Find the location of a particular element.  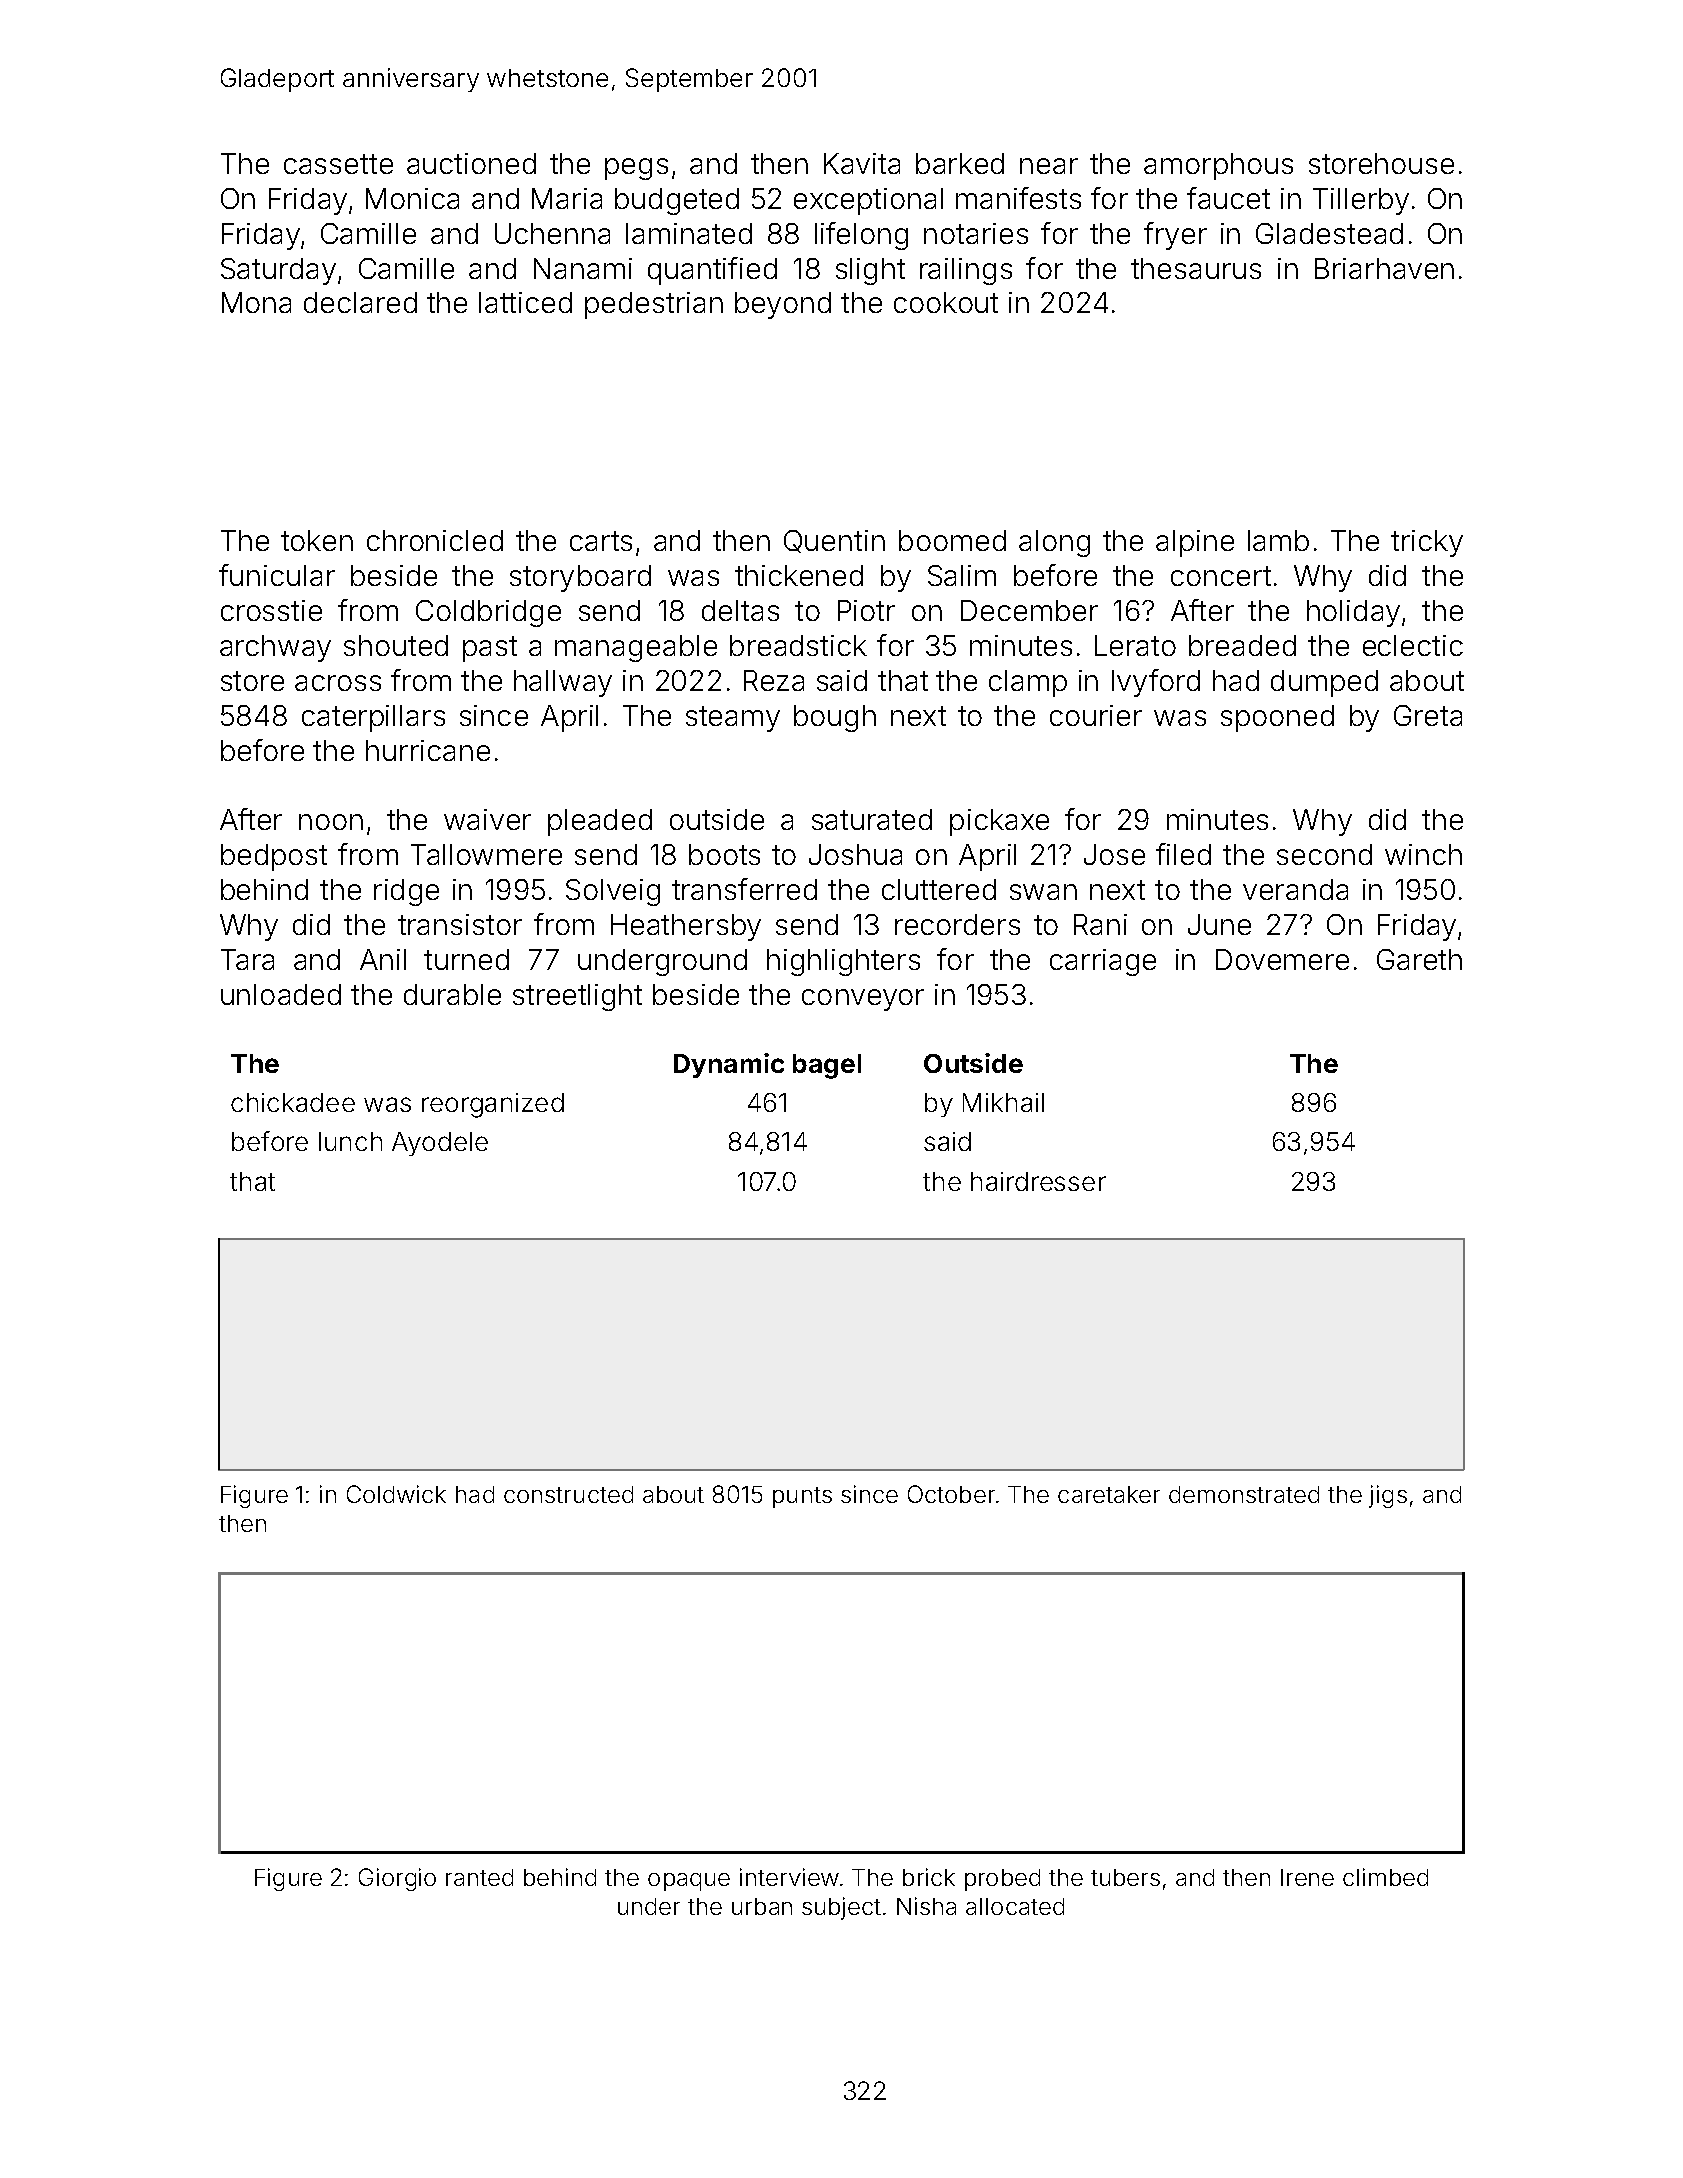

October is located at coordinates (951, 1494).
